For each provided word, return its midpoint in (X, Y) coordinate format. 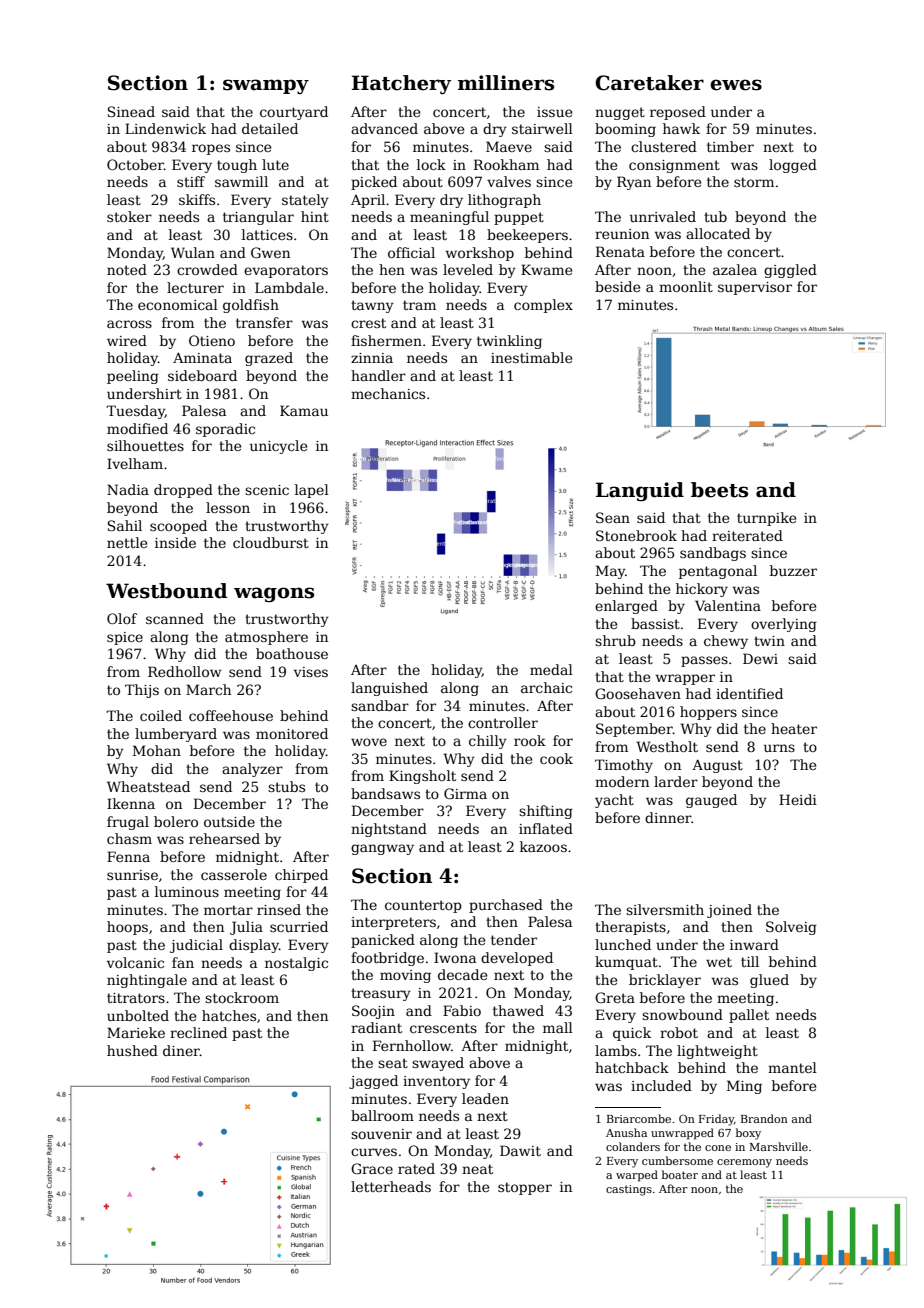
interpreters (393, 923)
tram (419, 305)
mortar (228, 910)
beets (719, 490)
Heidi (798, 799)
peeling (133, 377)
